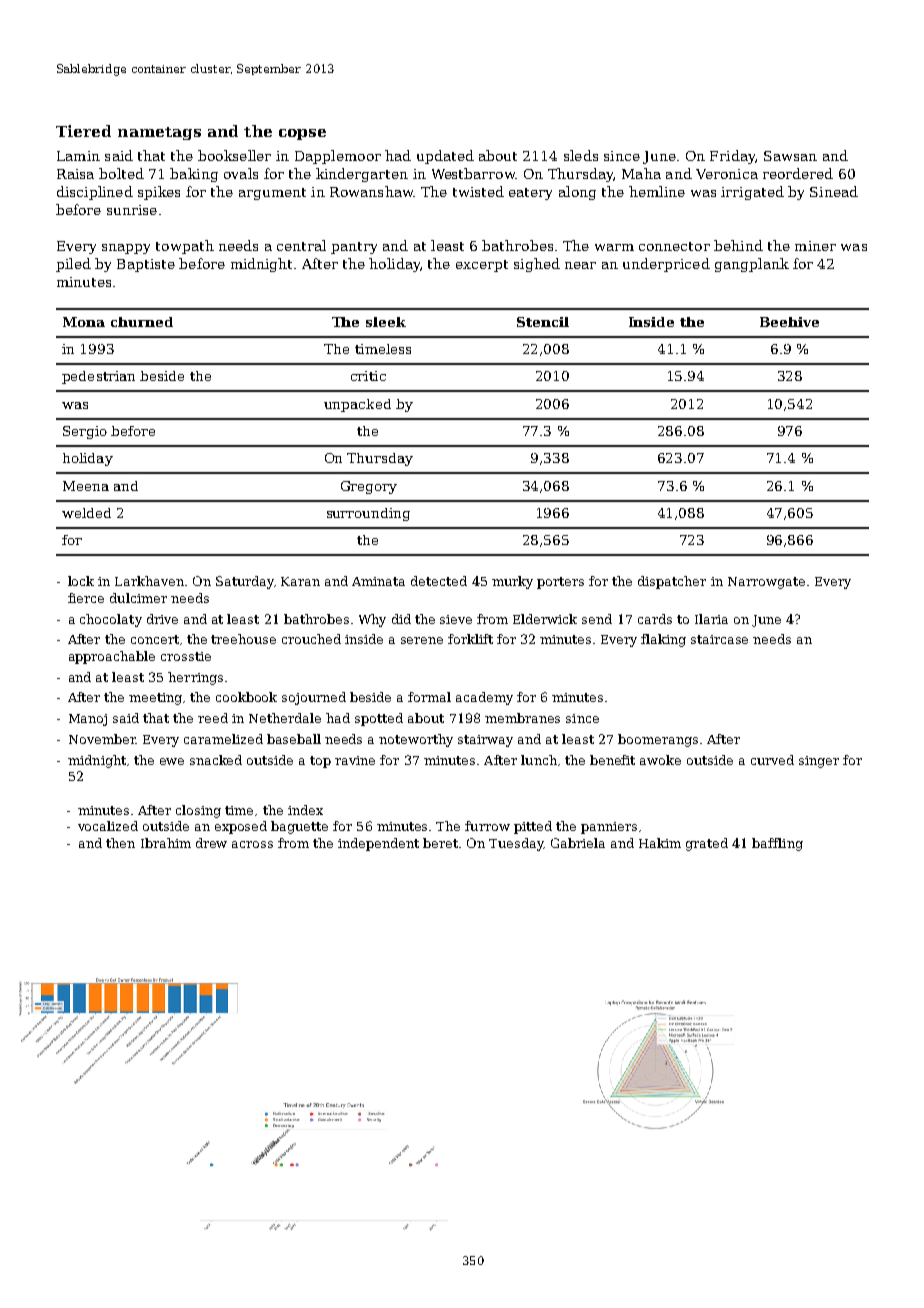  Describe the element at coordinates (386, 322) in the image. I see `sleek` at that location.
